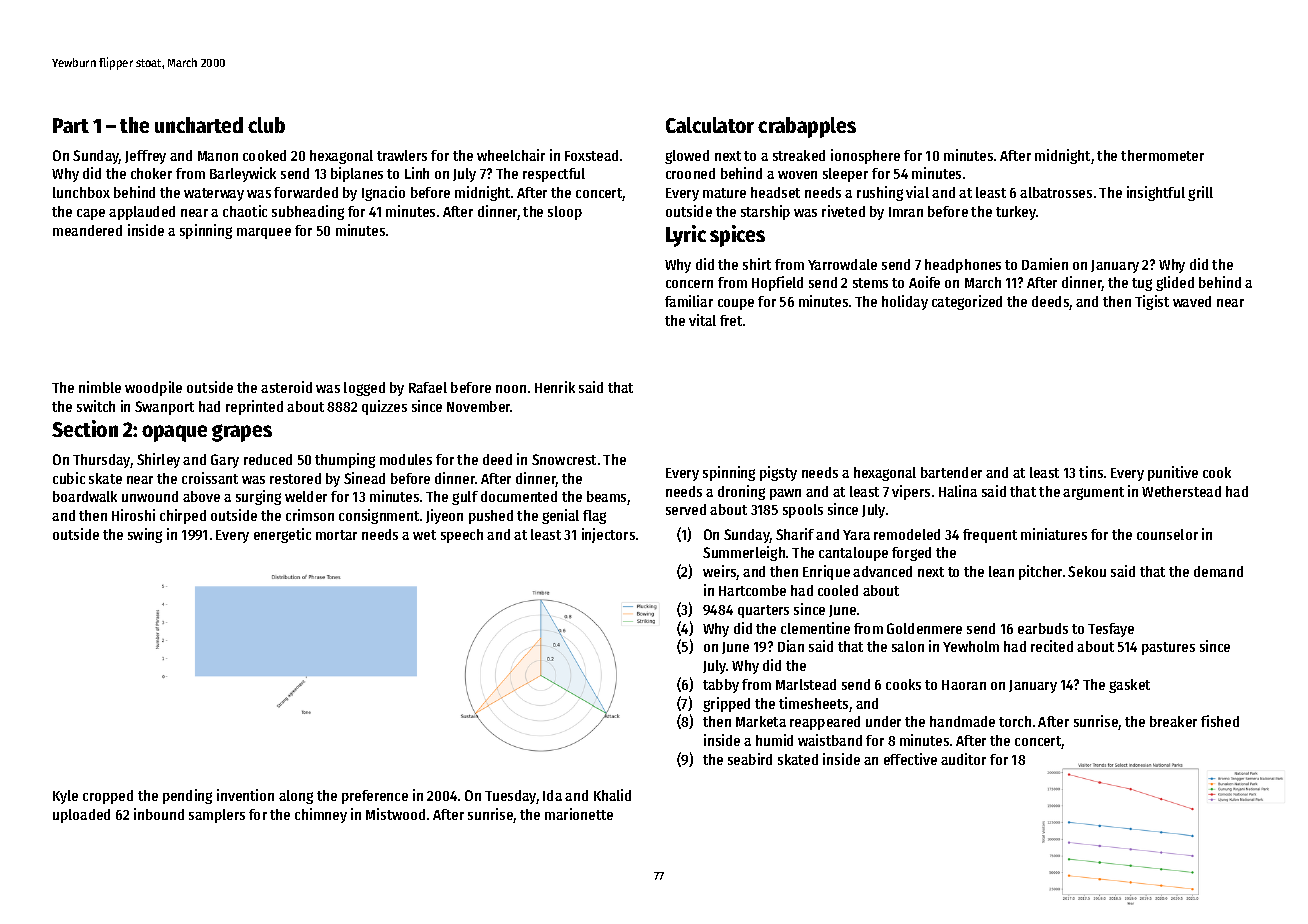  I want to click on pigsty, so click(778, 473).
